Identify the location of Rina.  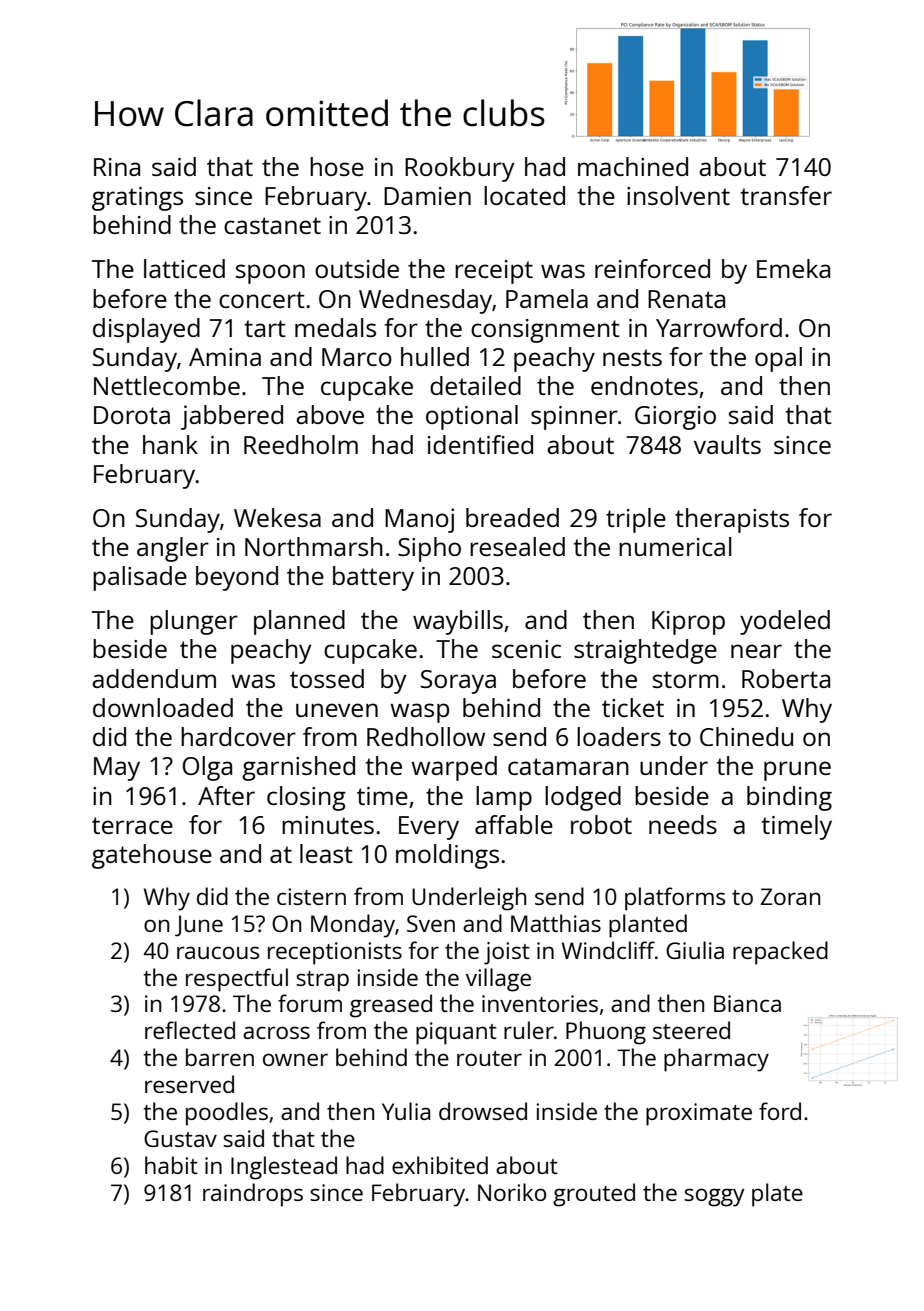
(117, 167).
